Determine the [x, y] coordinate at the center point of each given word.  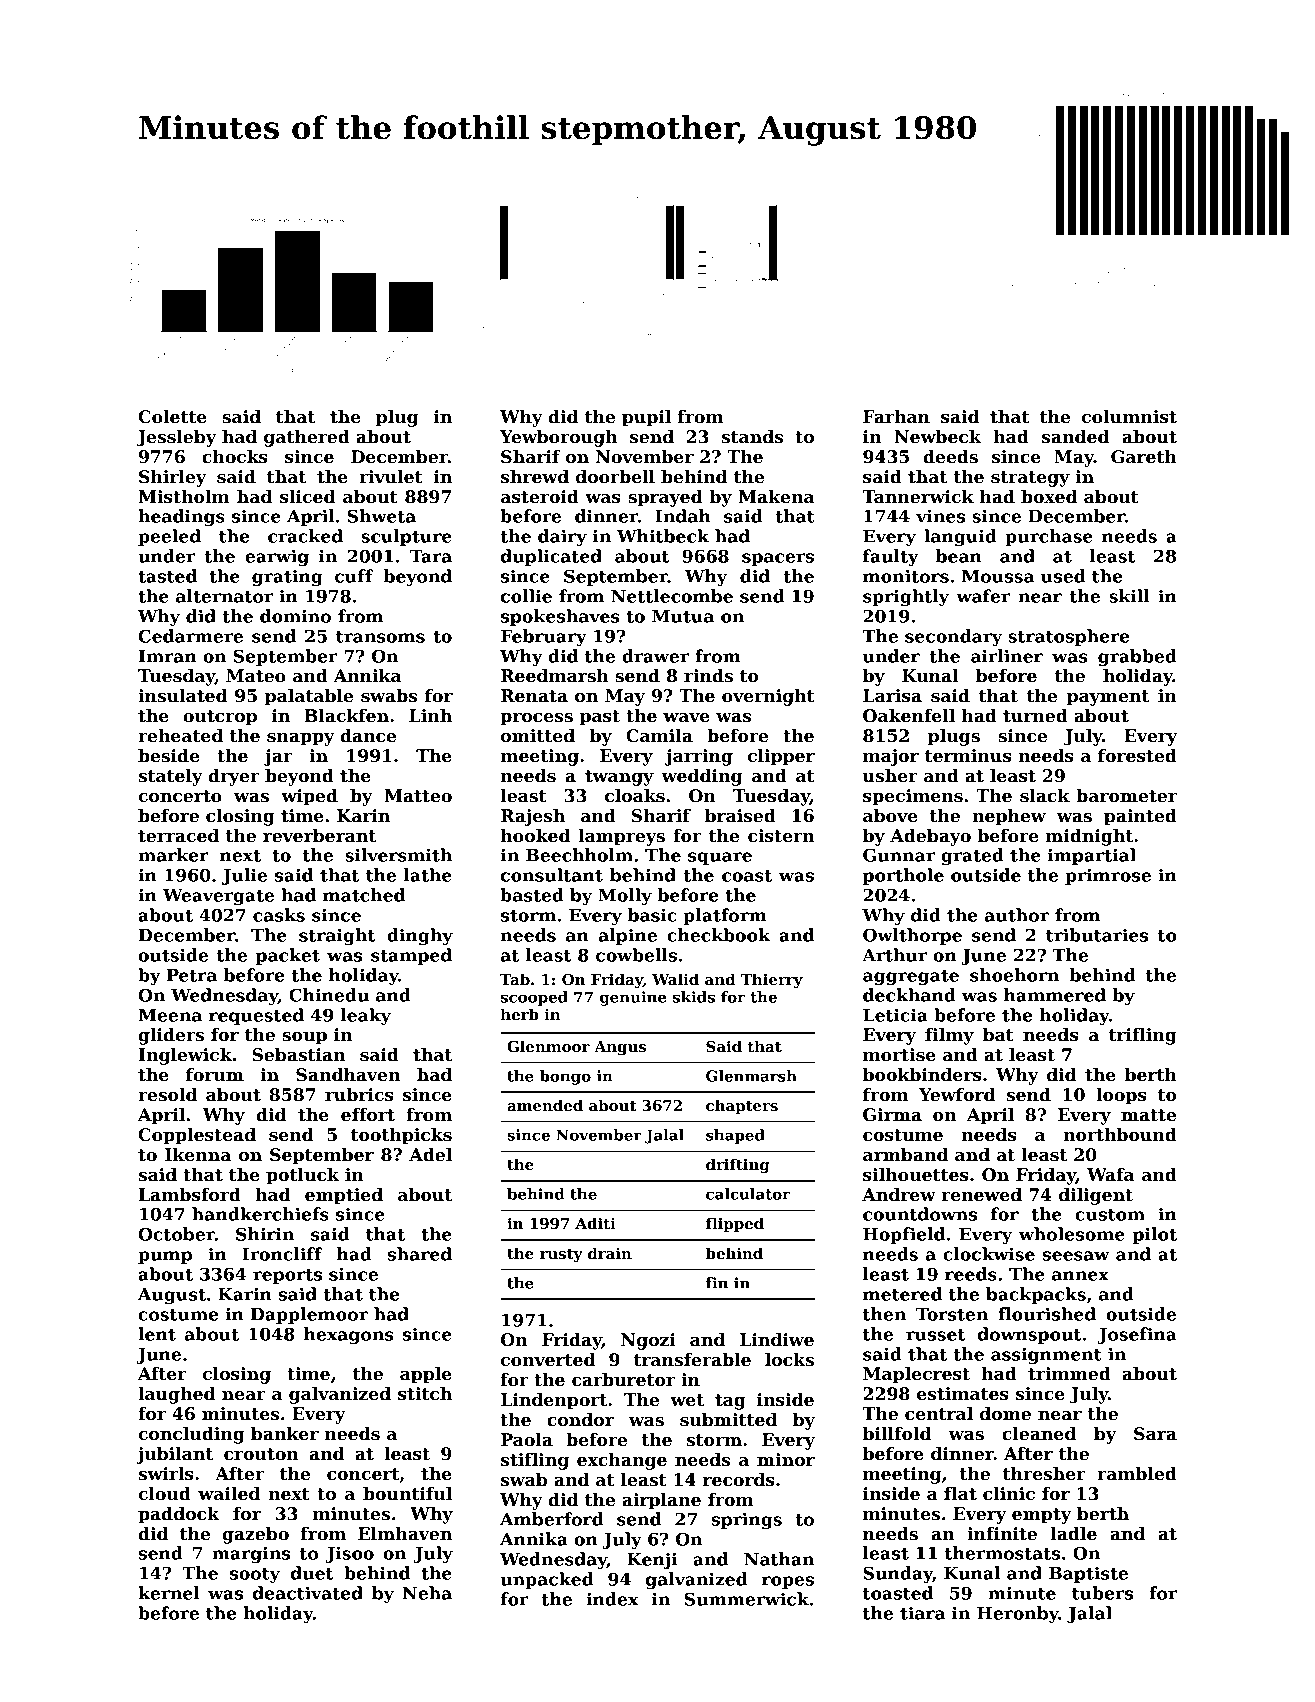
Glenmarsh [751, 1076]
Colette [172, 417]
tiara [922, 1613]
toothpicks [401, 1136]
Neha [427, 1593]
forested [1137, 756]
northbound [1120, 1135]
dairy [562, 537]
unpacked [546, 1580]
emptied [344, 1196]
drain [610, 1253]
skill [1129, 596]
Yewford [957, 1095]
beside [169, 756]
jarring [699, 757]
